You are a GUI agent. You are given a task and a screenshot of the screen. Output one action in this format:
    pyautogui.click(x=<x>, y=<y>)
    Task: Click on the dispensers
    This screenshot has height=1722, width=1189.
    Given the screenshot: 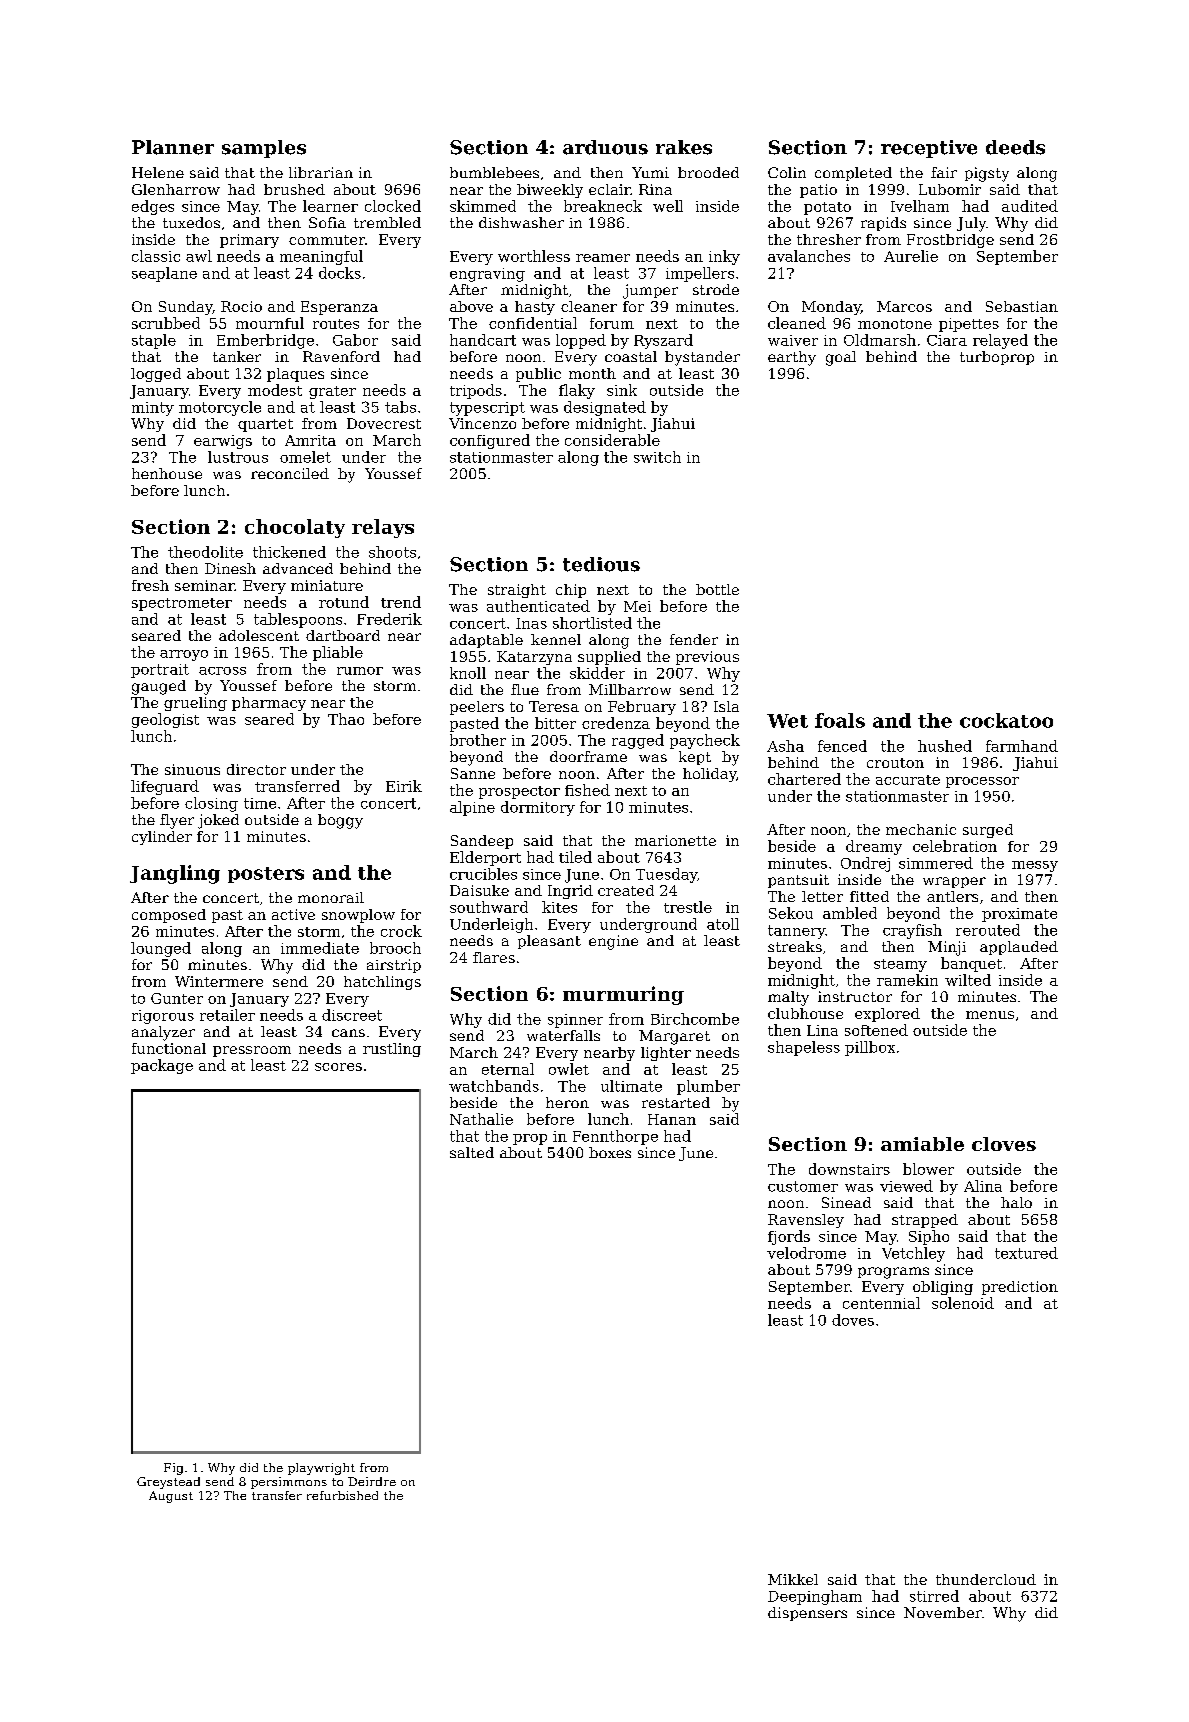 What is the action you would take?
    pyautogui.click(x=807, y=1614)
